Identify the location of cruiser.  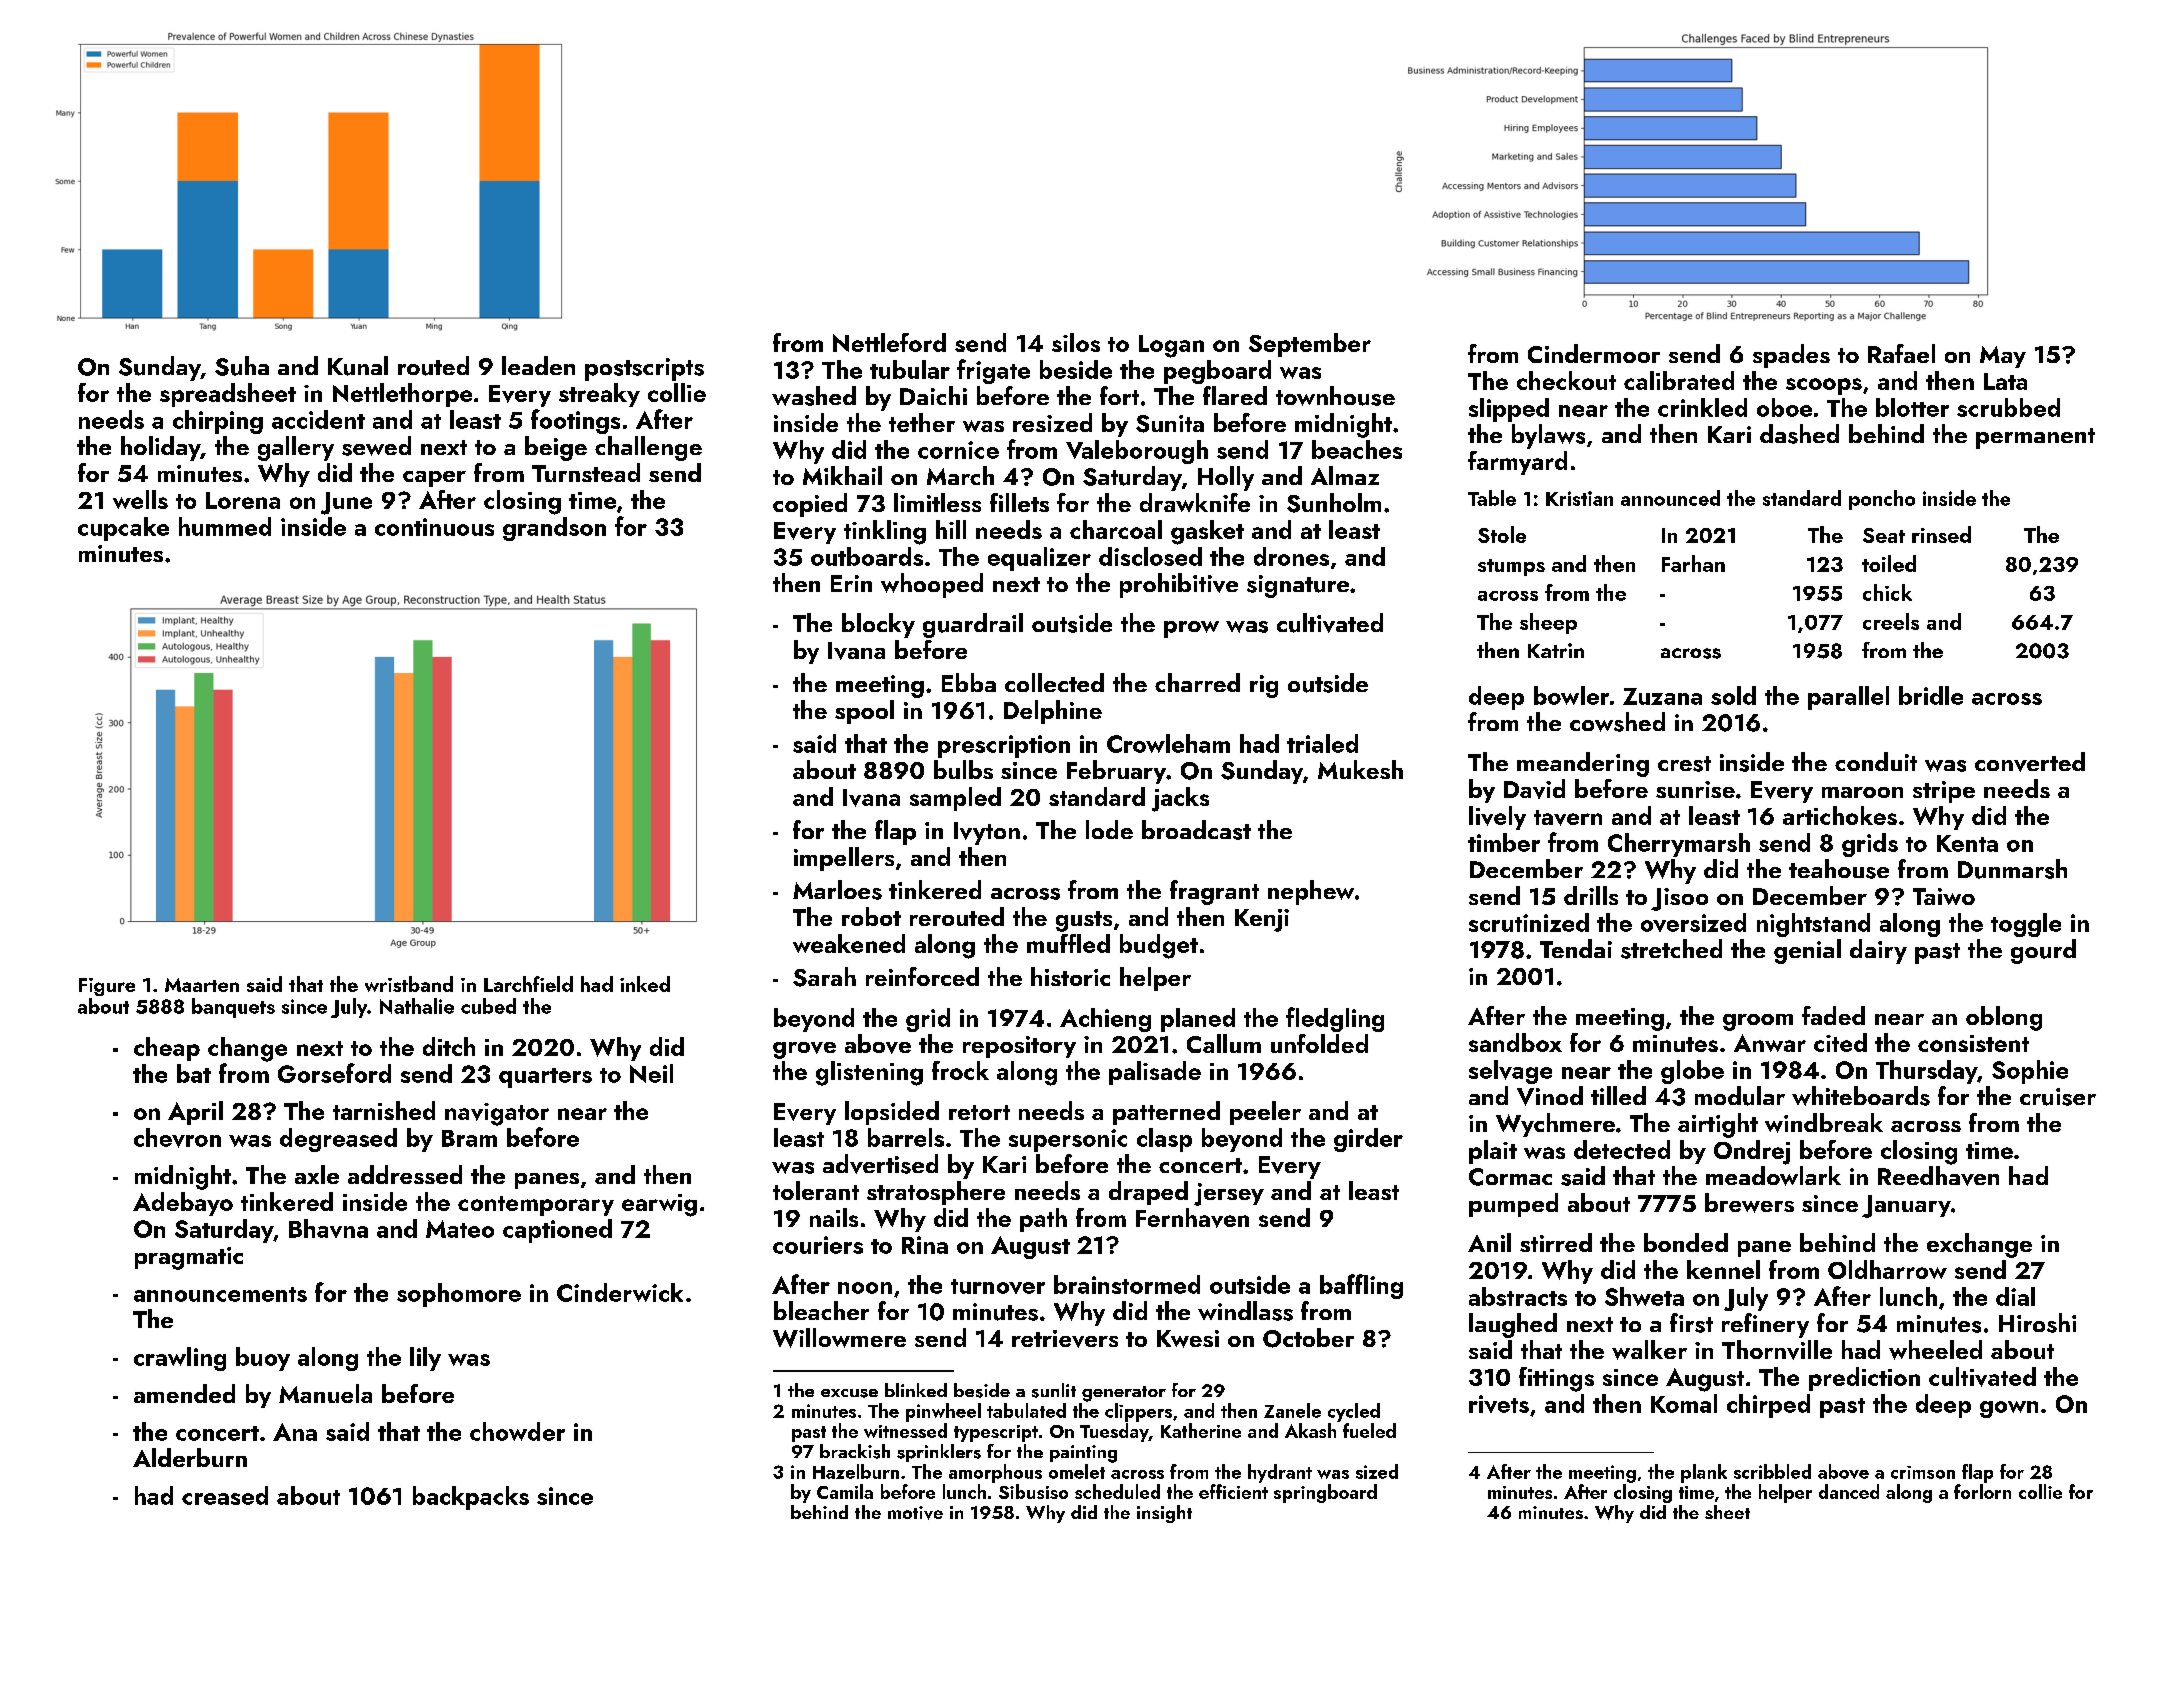
(2058, 1097).
